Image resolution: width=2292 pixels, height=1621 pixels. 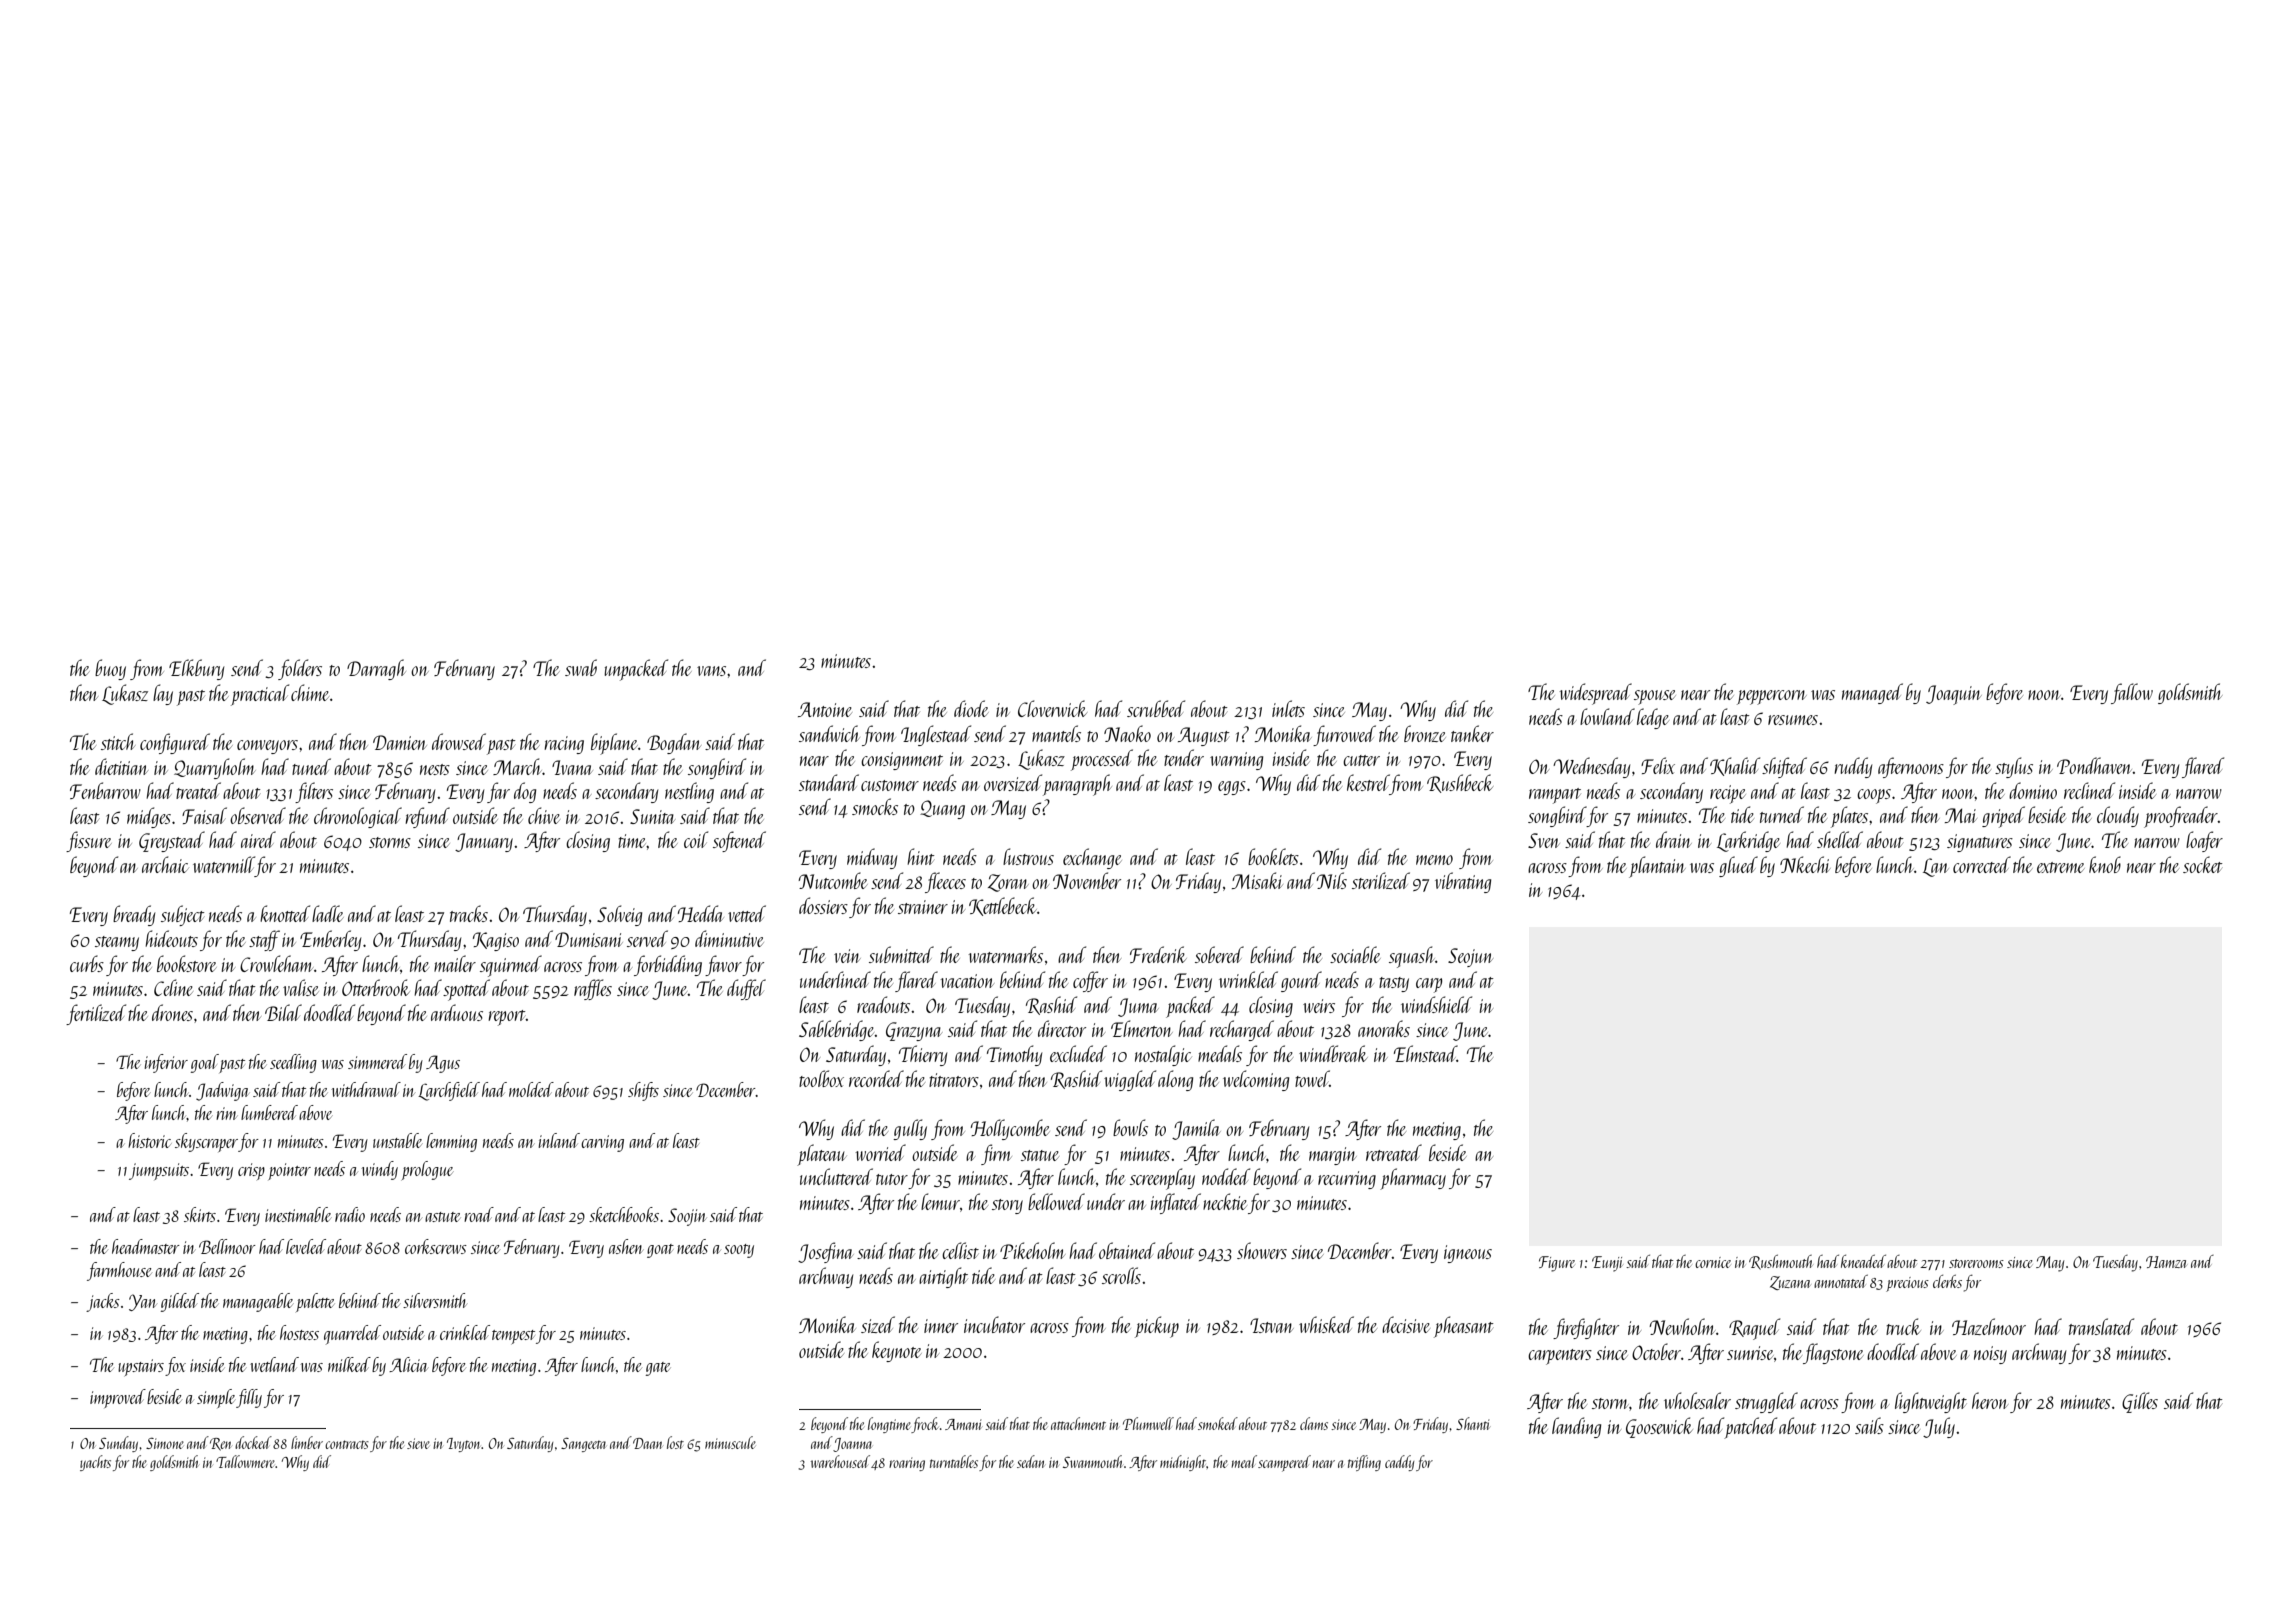 What do you see at coordinates (581, 667) in the image?
I see `swab` at bounding box center [581, 667].
